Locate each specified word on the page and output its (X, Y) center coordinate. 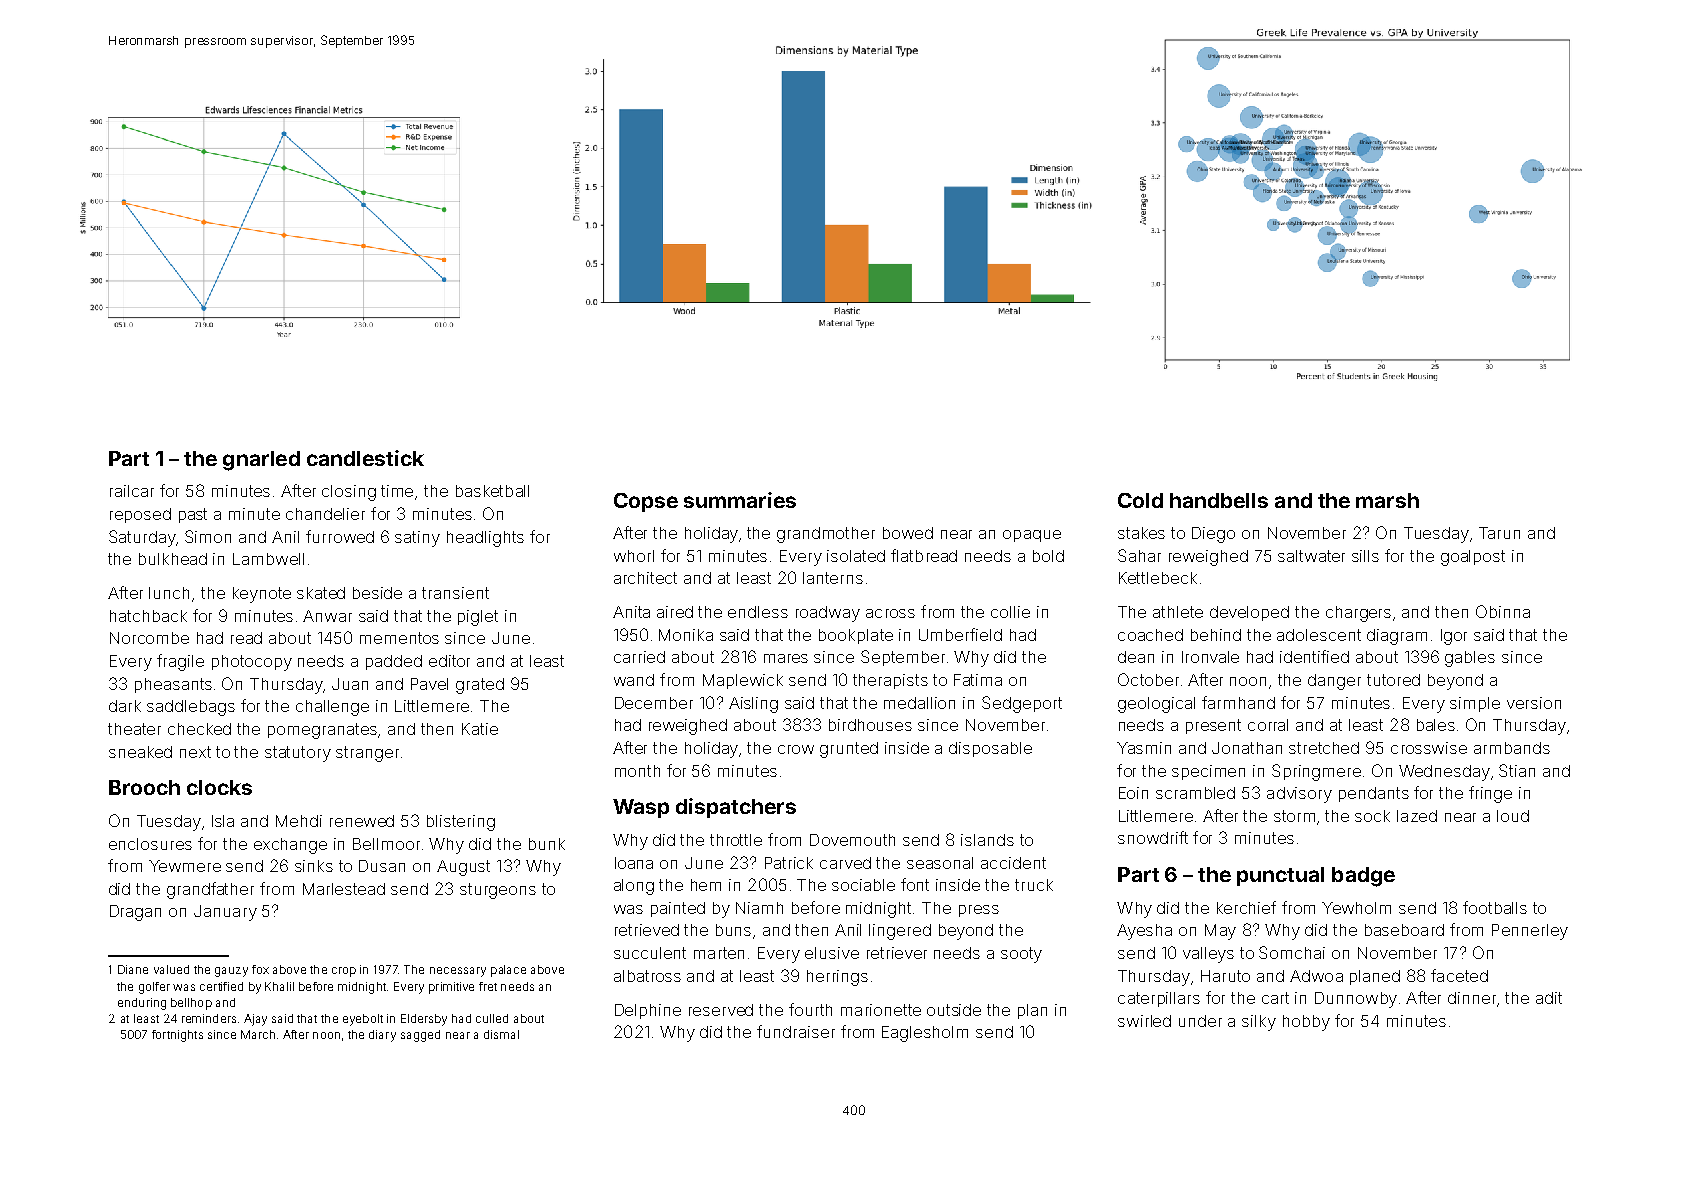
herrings (837, 978)
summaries (740, 500)
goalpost (1473, 558)
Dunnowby (1356, 1000)
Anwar (327, 616)
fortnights (177, 1036)
